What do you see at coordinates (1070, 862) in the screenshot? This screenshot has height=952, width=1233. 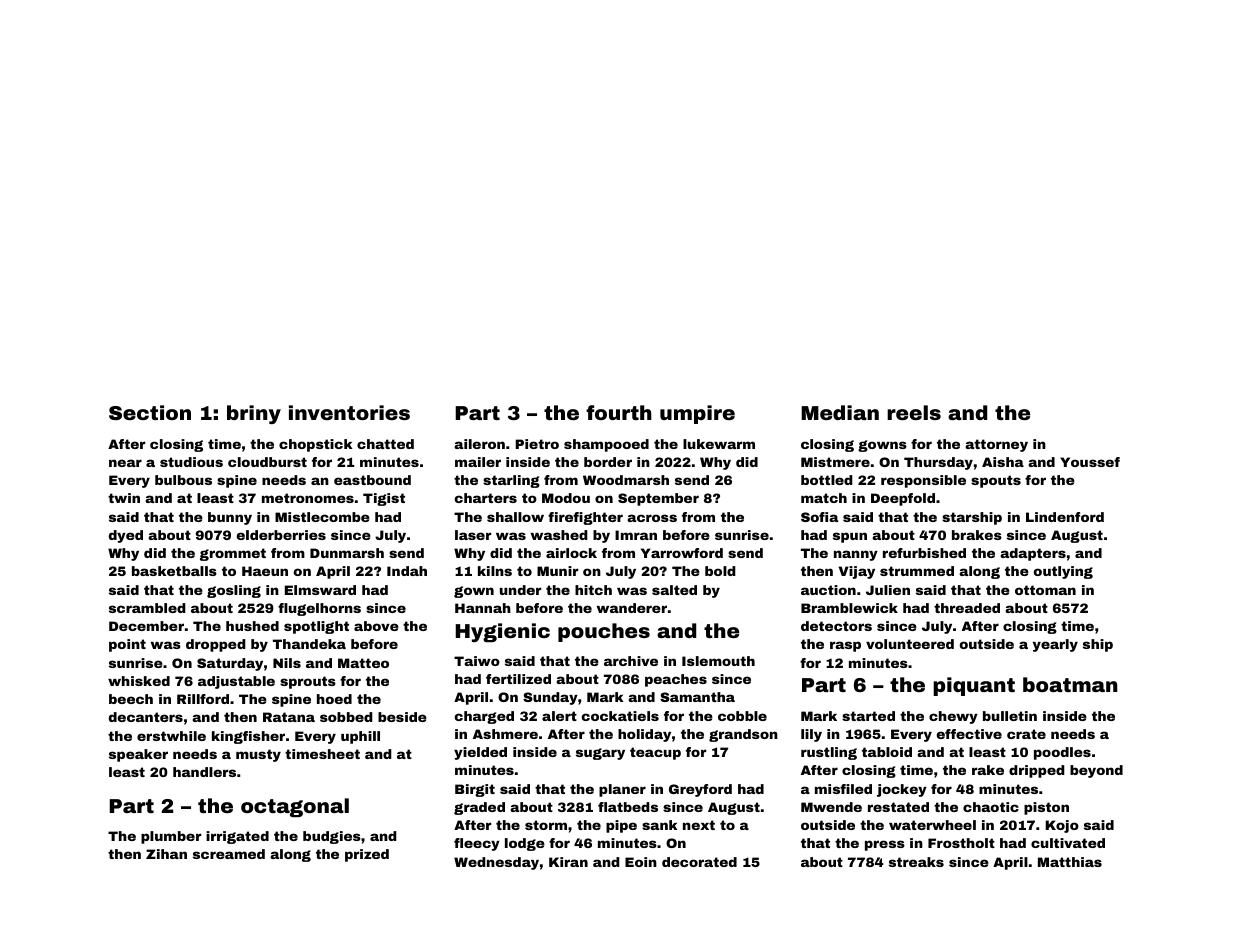 I see `Matthias` at bounding box center [1070, 862].
